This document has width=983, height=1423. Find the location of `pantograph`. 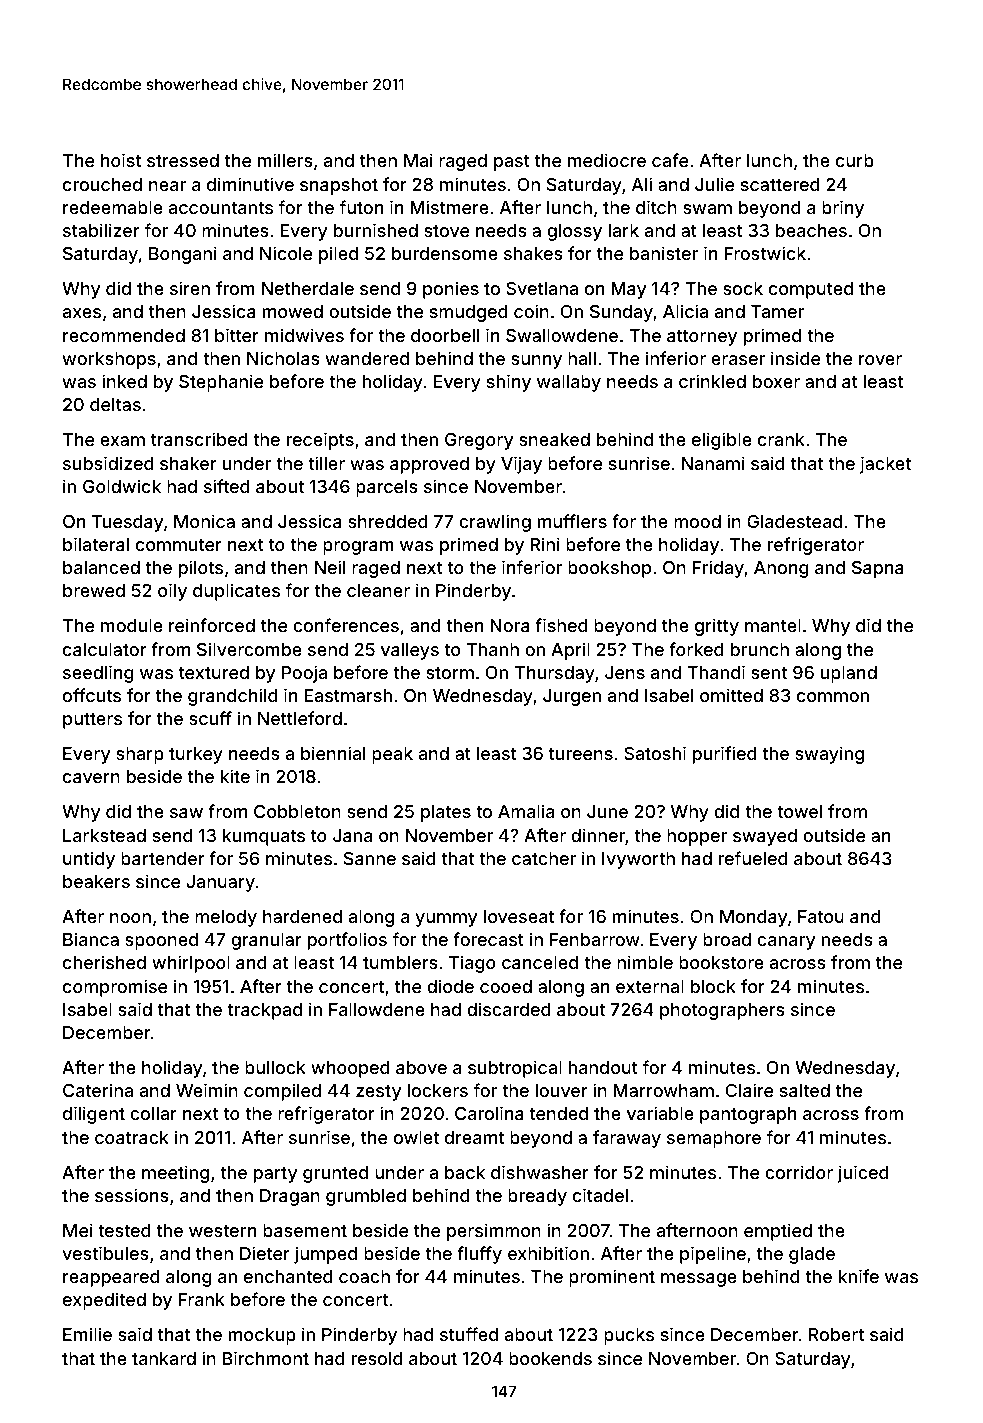

pantograph is located at coordinates (748, 1115).
